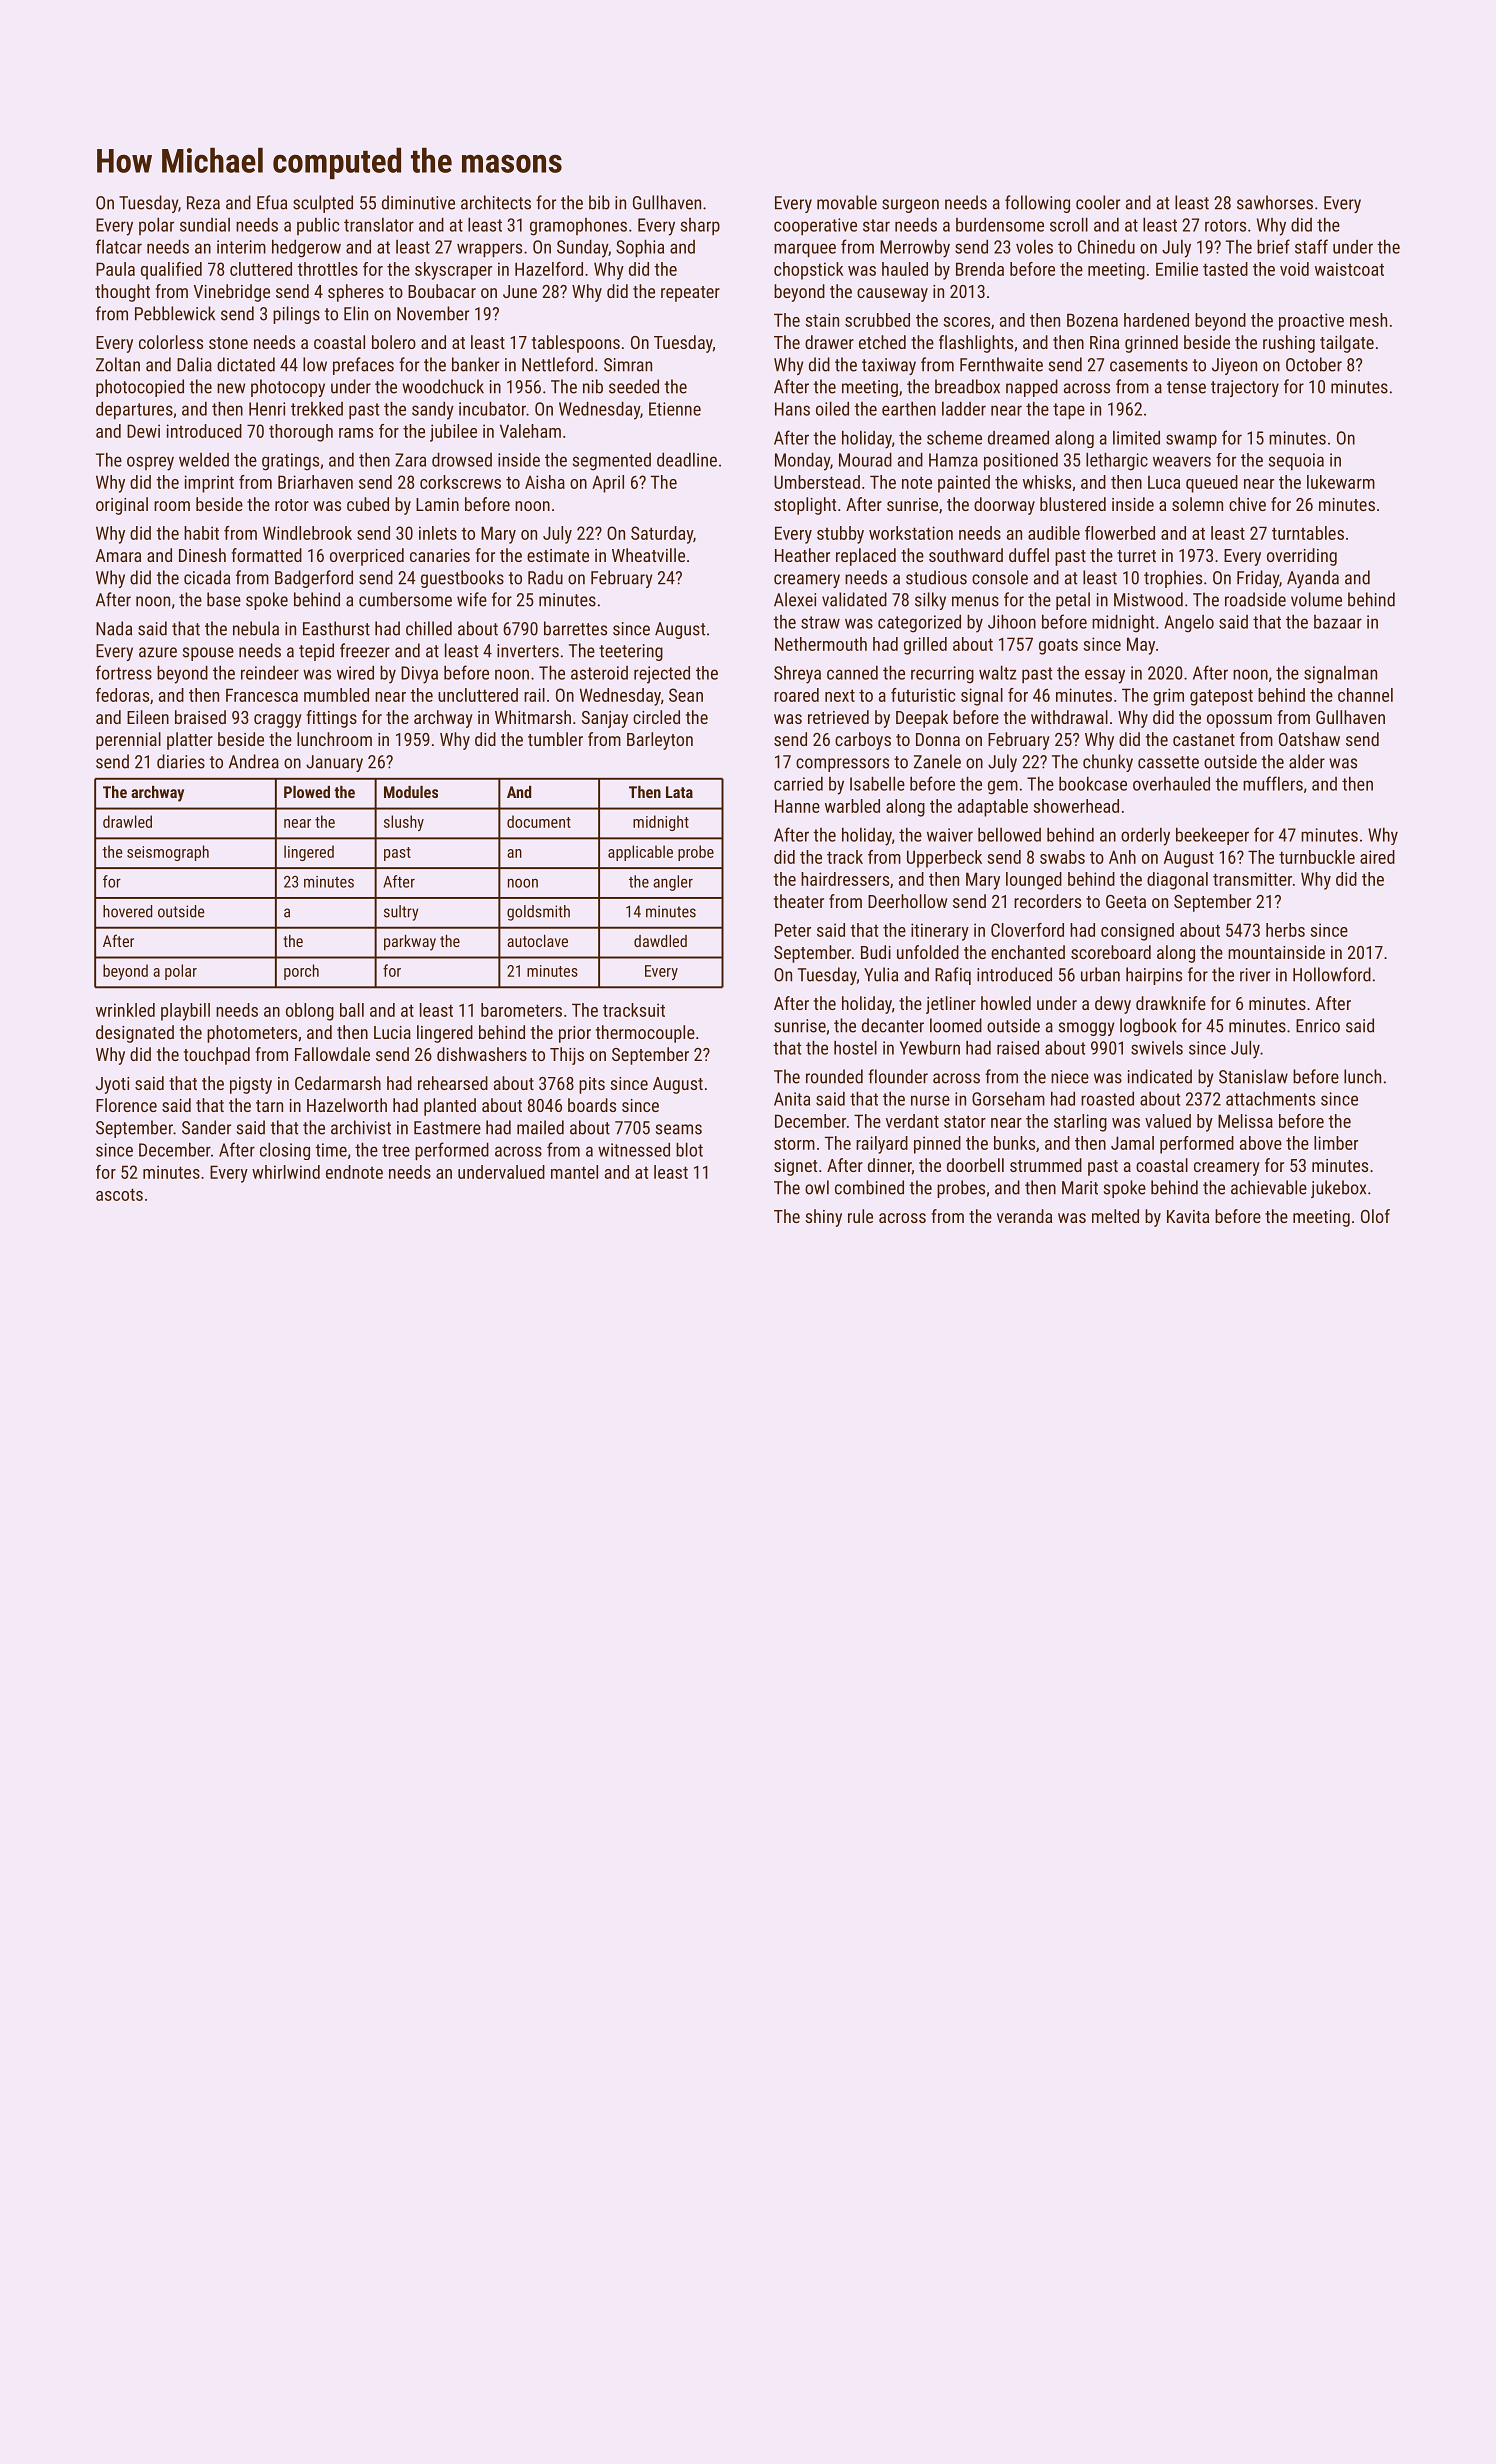  Describe the element at coordinates (1311, 246) in the screenshot. I see `staff` at that location.
